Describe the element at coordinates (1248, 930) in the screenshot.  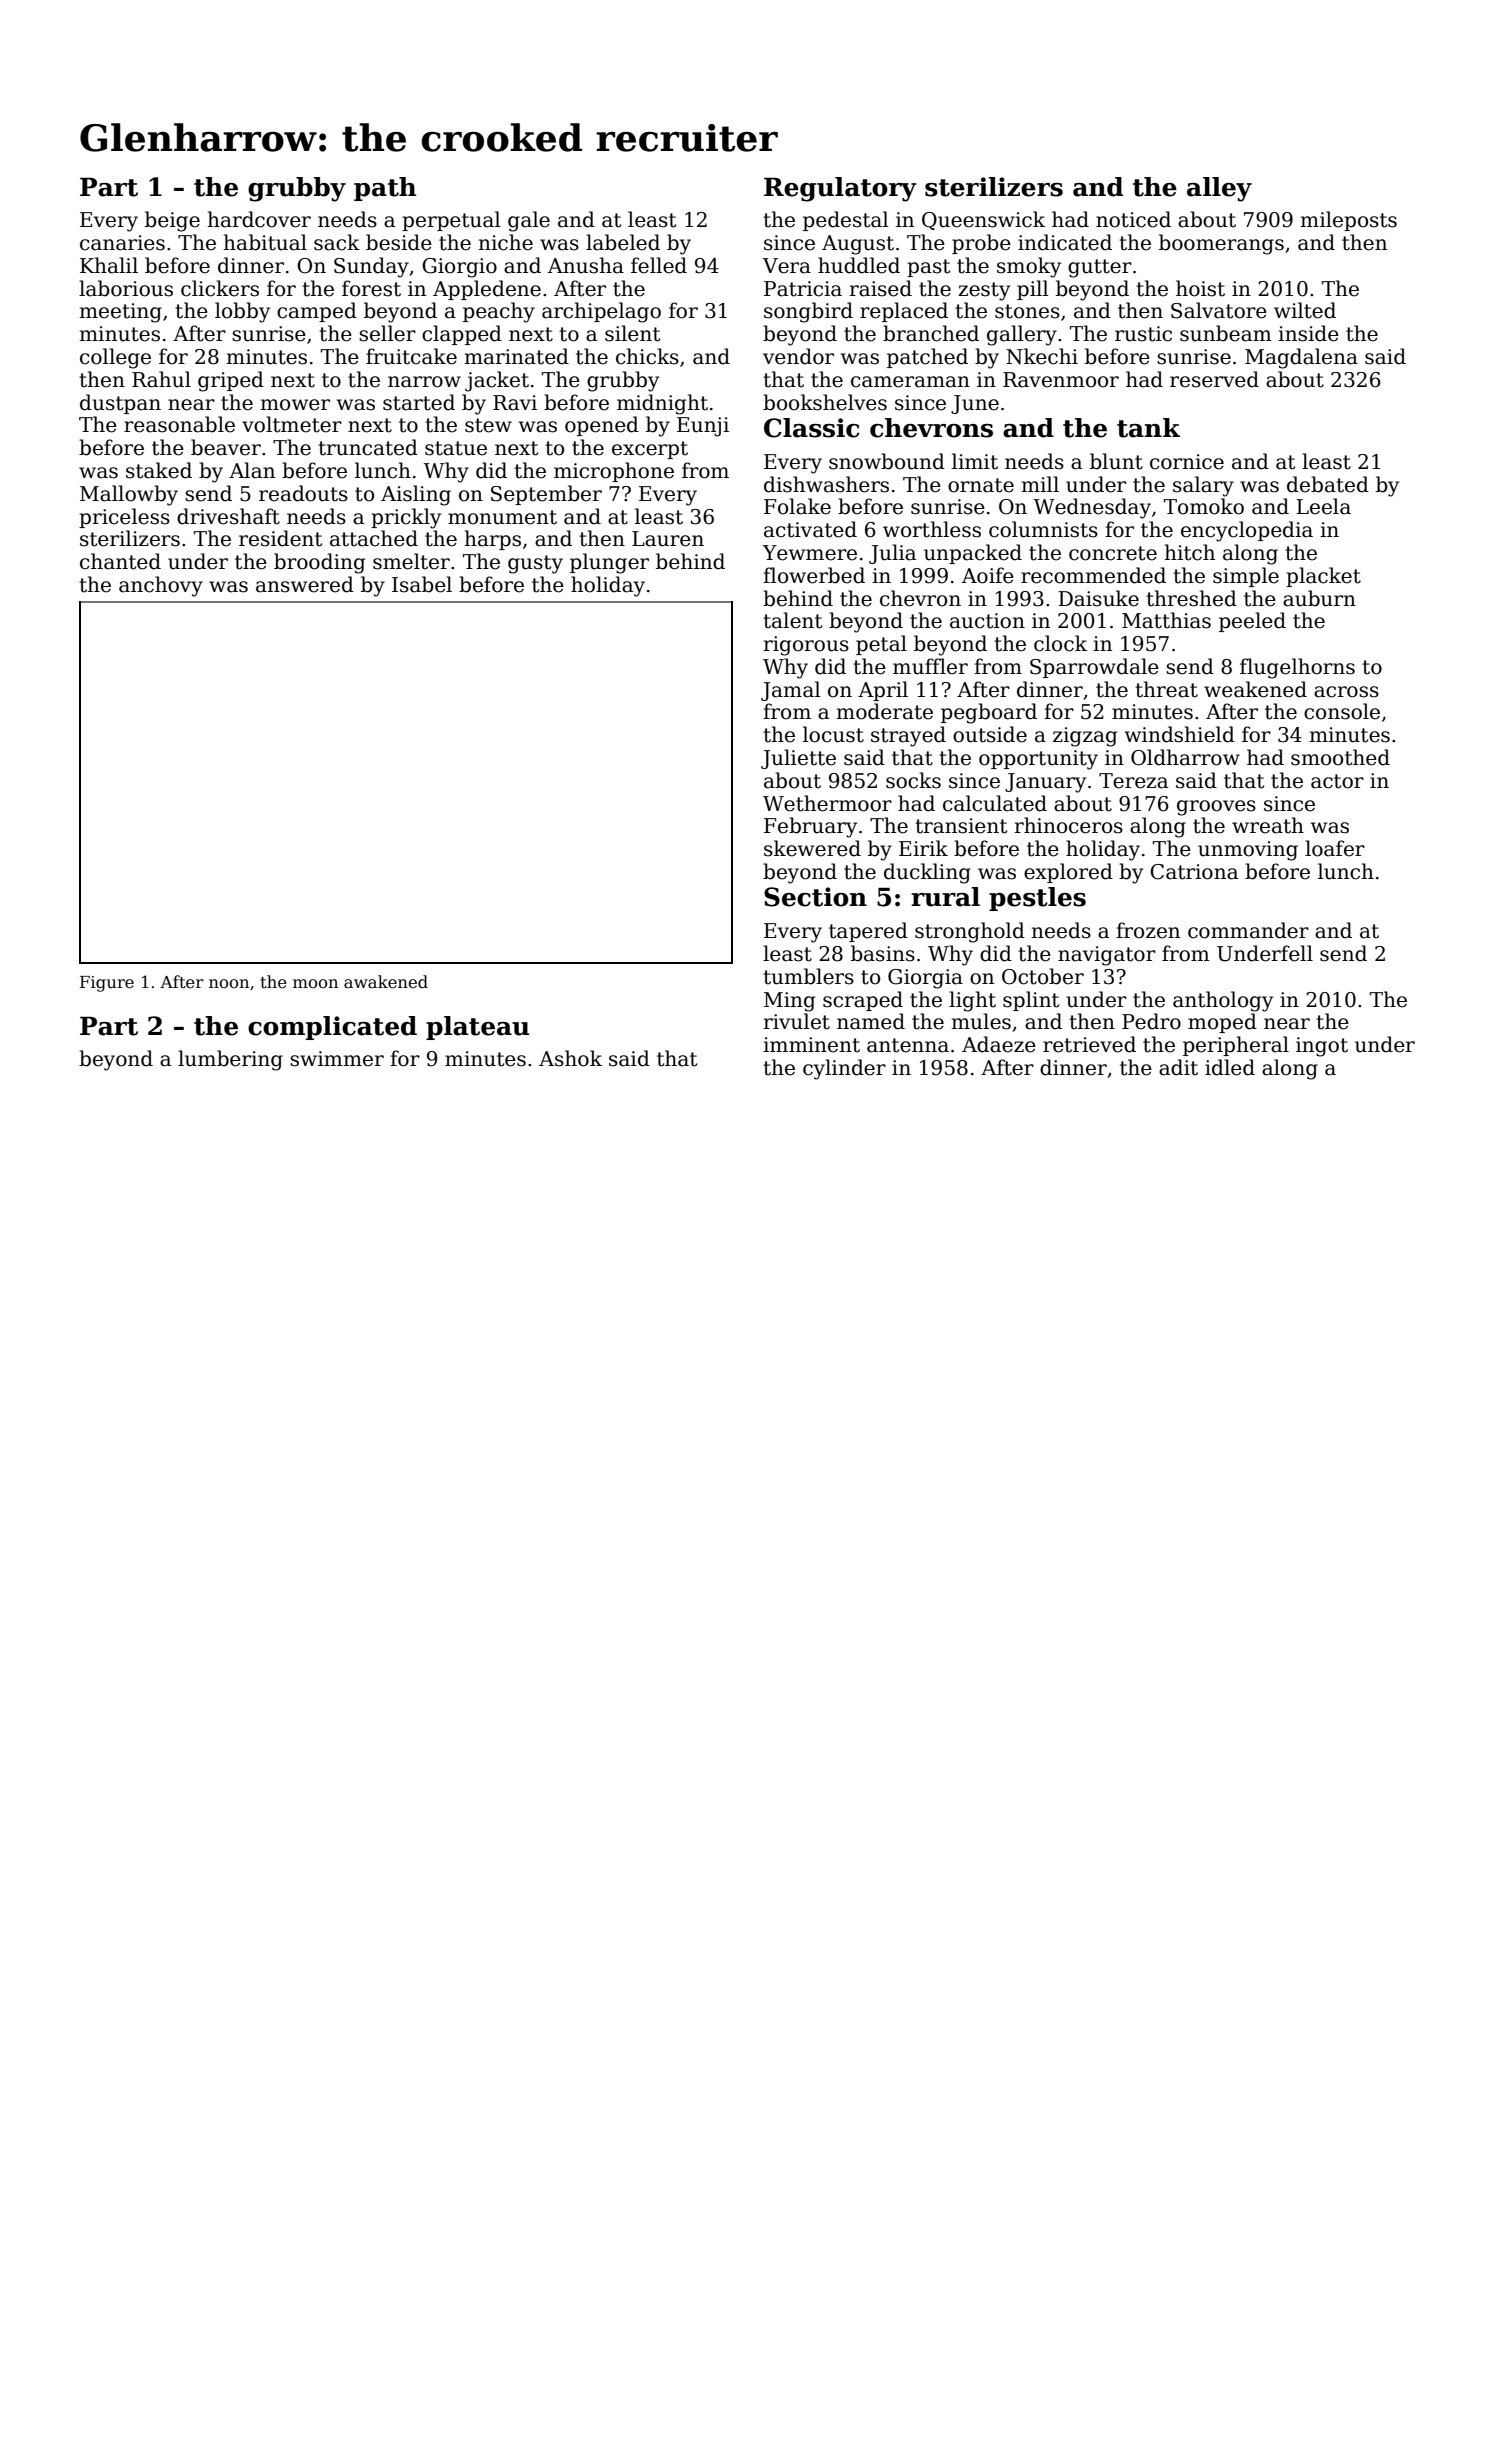
I see `commander` at that location.
